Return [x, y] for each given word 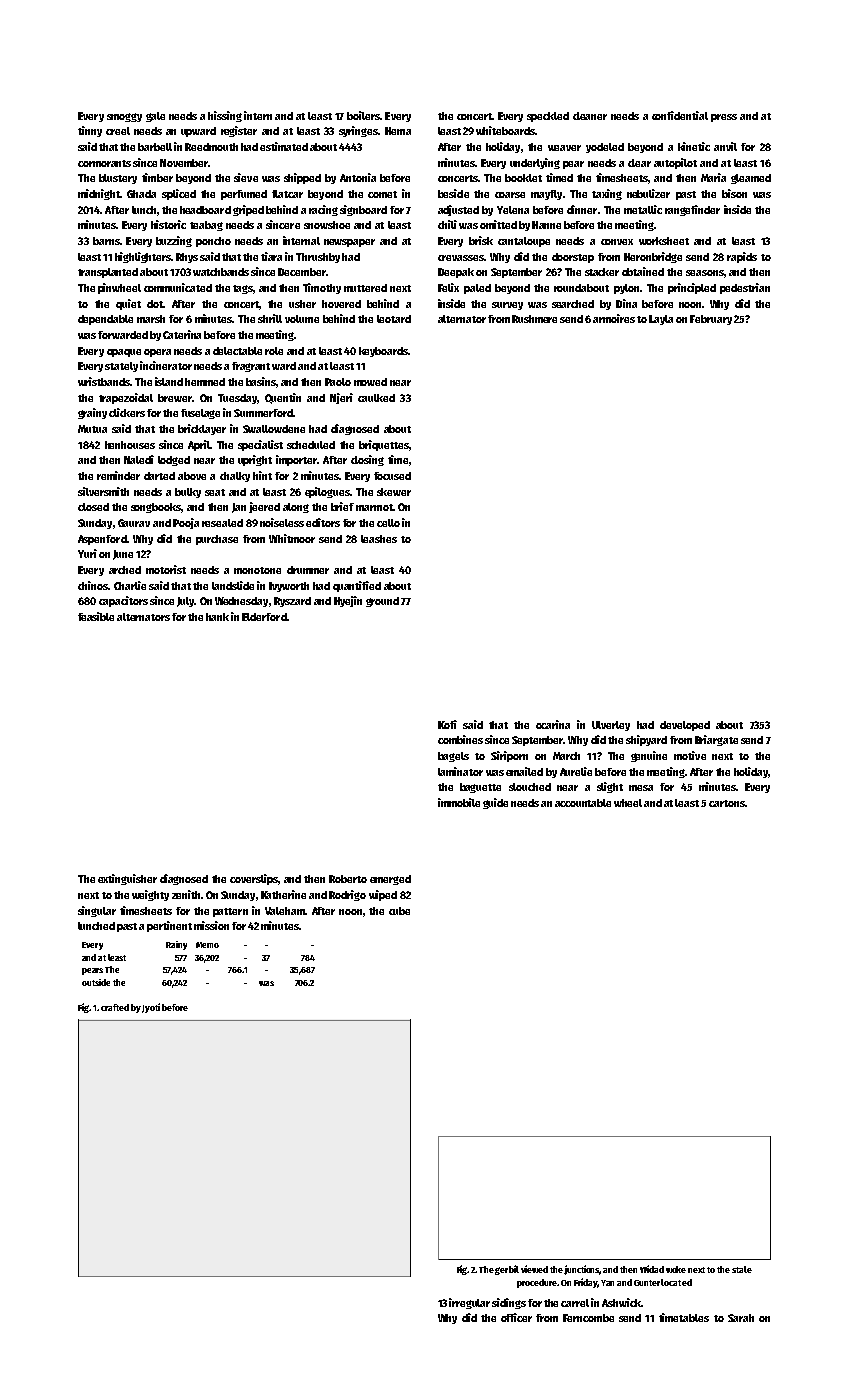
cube [399, 911]
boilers [363, 115]
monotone [257, 570]
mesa [641, 788]
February [711, 320]
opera [157, 353]
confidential [680, 115]
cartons [727, 803]
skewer [394, 492]
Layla [661, 320]
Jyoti [151, 1008]
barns [106, 241]
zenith [186, 894]
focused [392, 476]
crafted [115, 1007]
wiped [383, 895]
